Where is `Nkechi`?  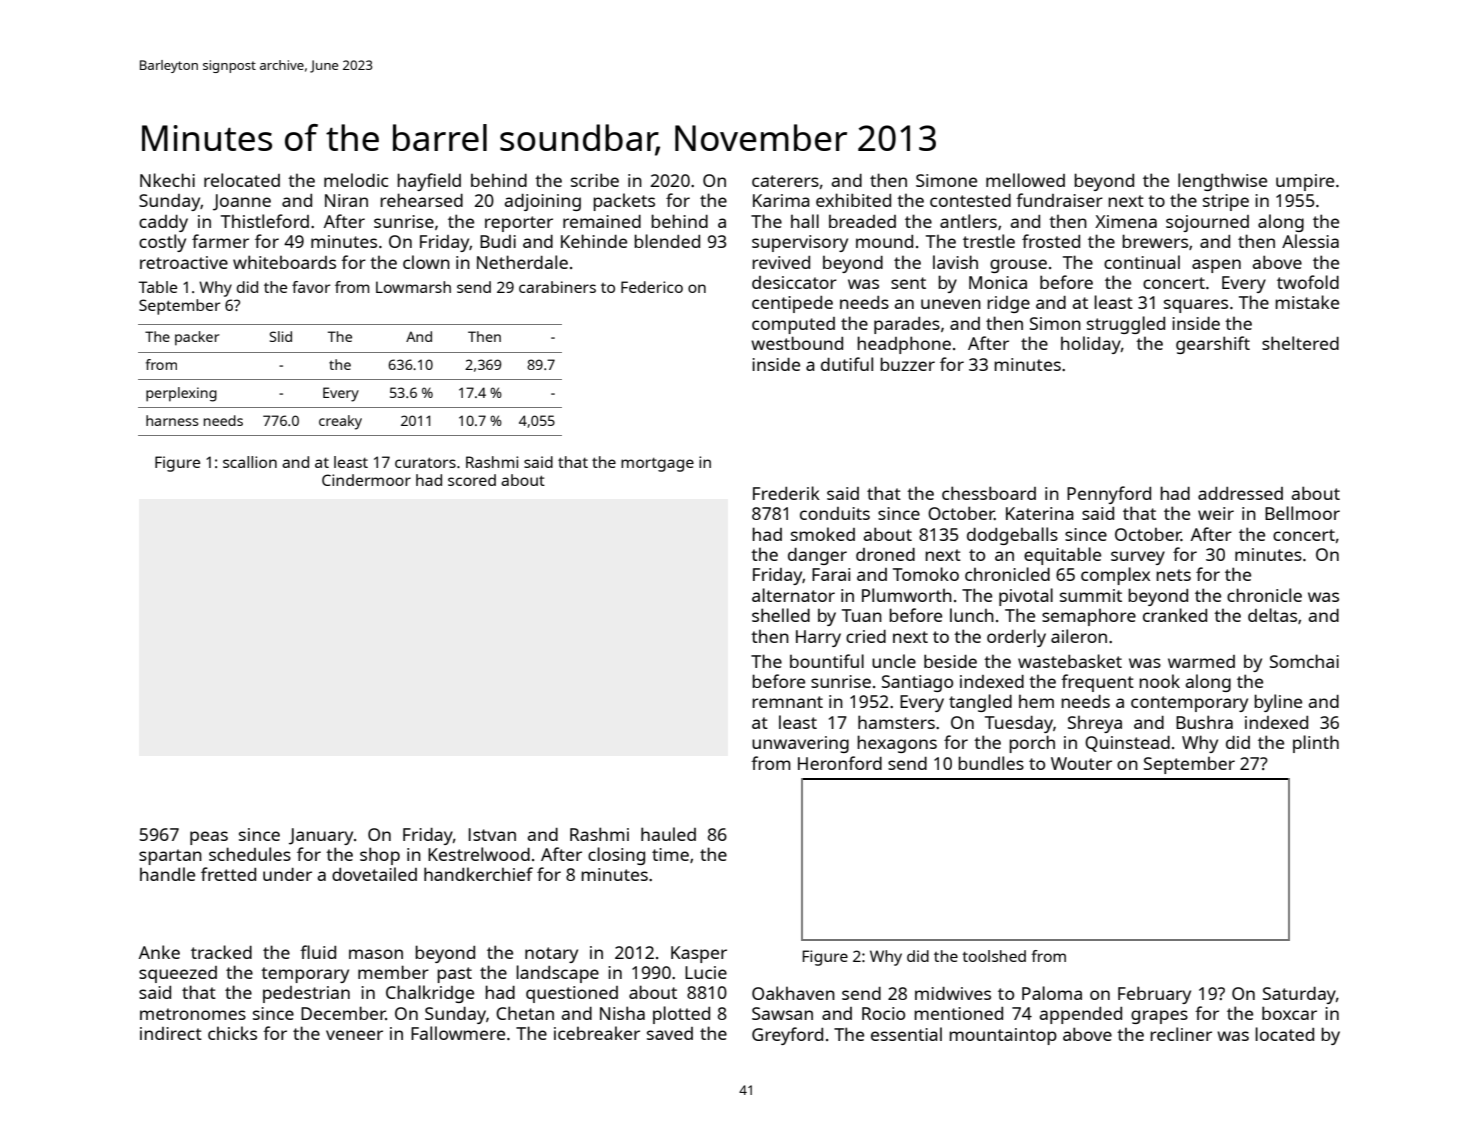
Nkechi is located at coordinates (167, 180).
